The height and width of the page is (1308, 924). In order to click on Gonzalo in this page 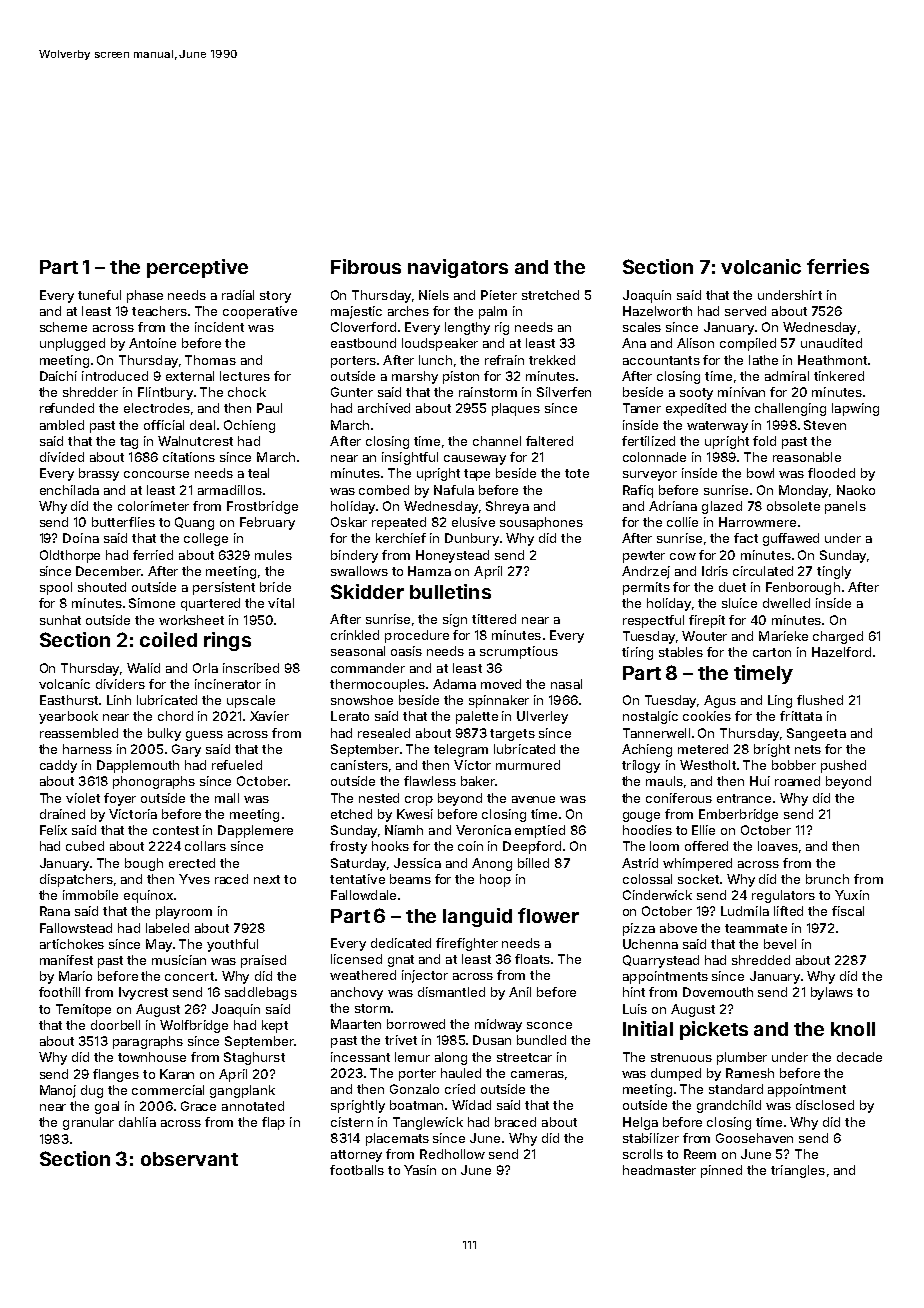, I will do `click(414, 1089)`.
